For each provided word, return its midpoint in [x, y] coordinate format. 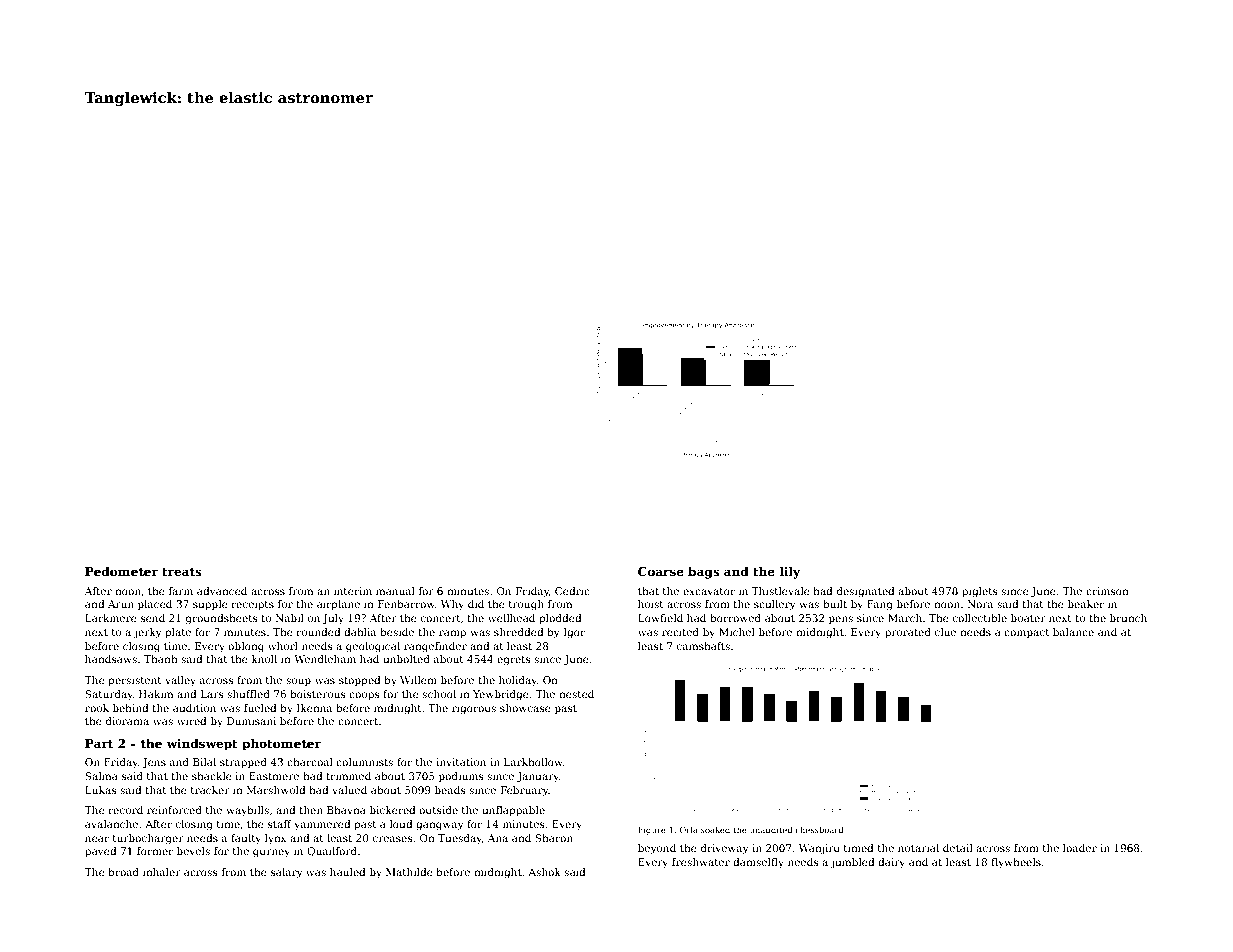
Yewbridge [501, 695]
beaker [1086, 604]
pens [841, 620]
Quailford [332, 852]
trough [526, 605]
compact [1027, 633]
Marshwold [275, 790]
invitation [461, 762]
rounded [318, 632]
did [476, 604]
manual [395, 591]
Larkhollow [533, 762]
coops [364, 696]
